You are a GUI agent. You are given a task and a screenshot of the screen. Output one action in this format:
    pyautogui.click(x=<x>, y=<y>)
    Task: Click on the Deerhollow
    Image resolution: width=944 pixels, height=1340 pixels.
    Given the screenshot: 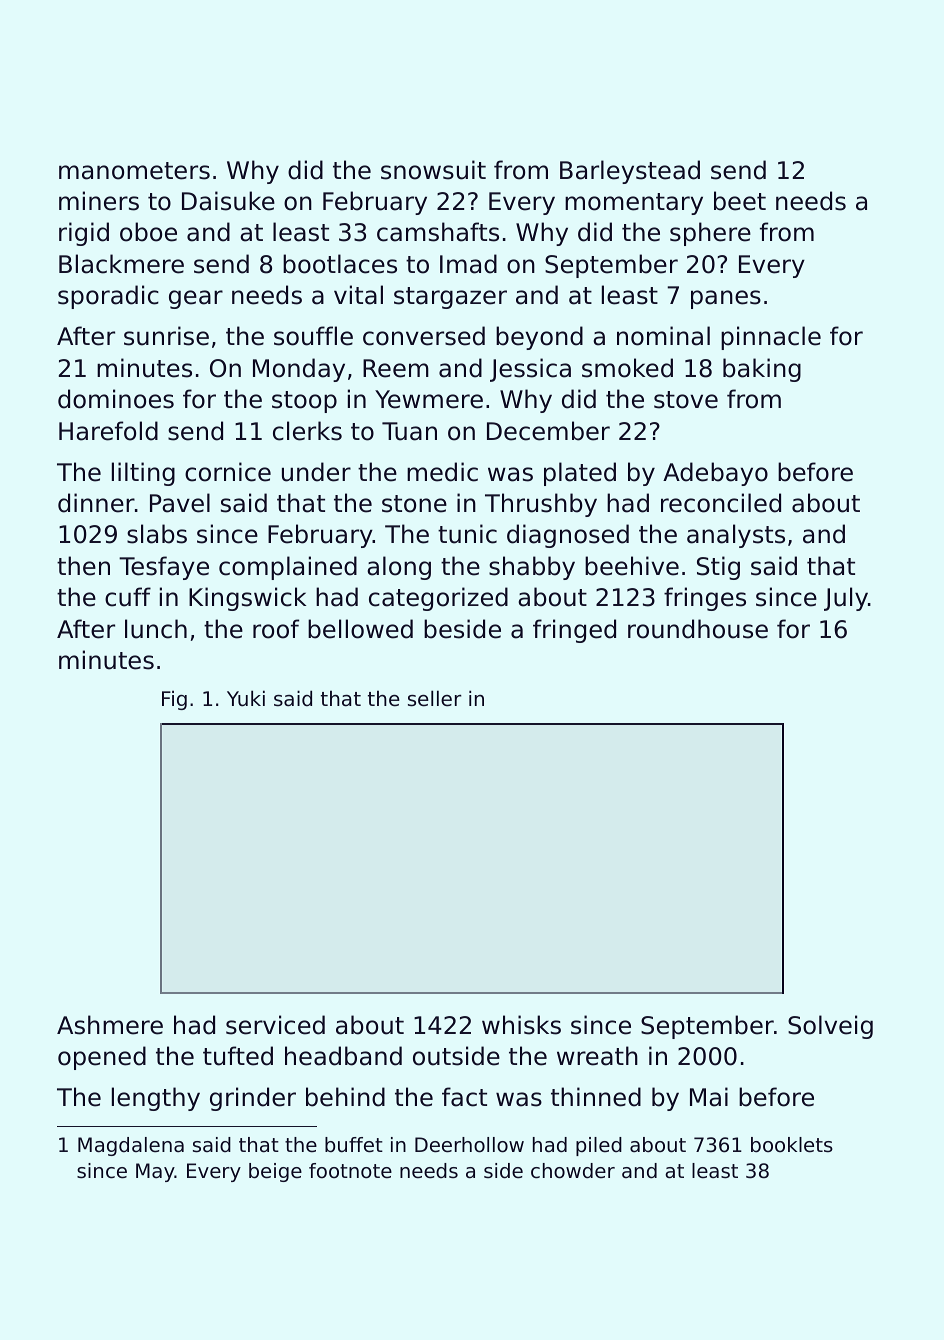 What is the action you would take?
    pyautogui.click(x=469, y=1145)
